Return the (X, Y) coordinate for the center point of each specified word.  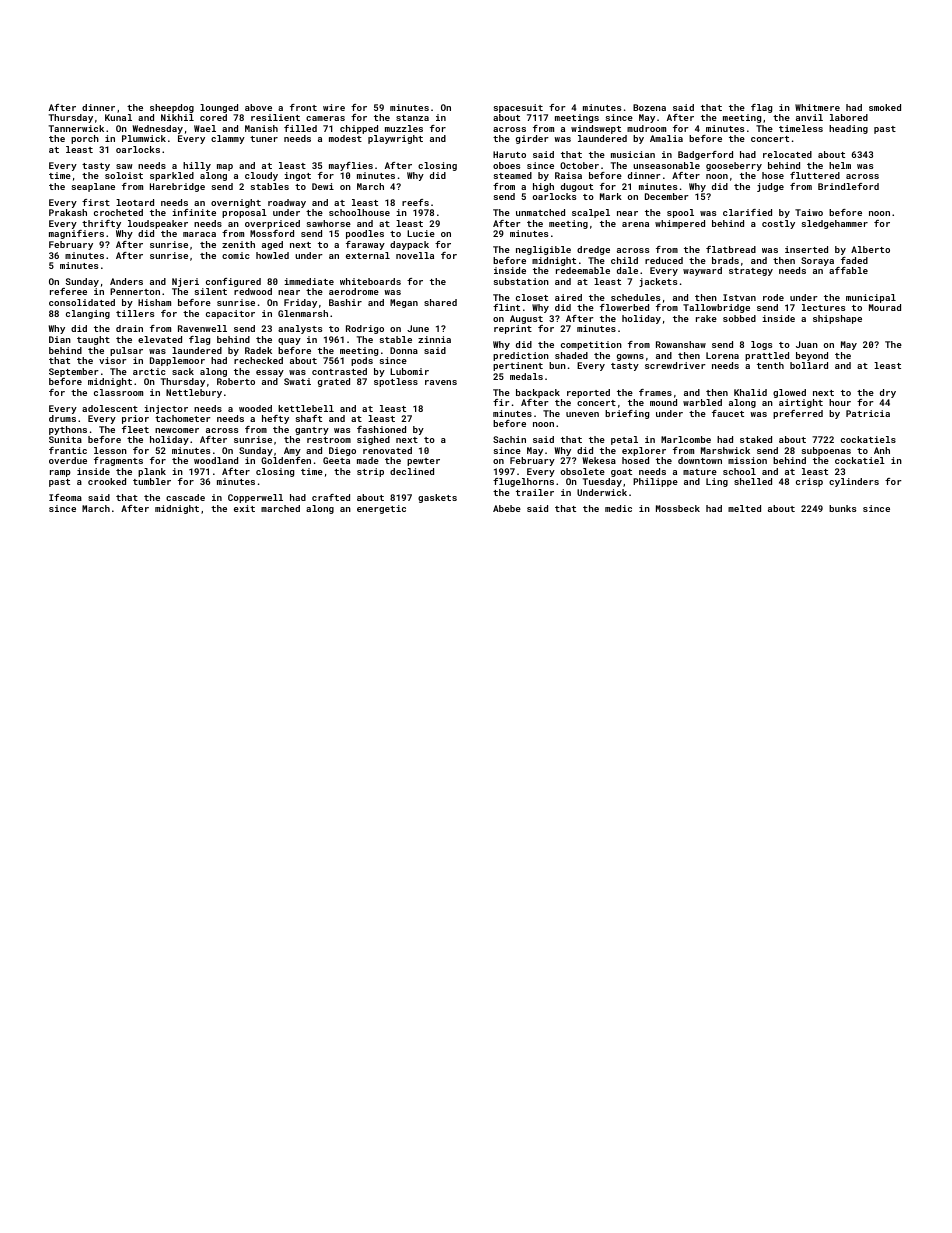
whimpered (680, 224)
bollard (809, 365)
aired (568, 297)
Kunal (118, 117)
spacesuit (518, 108)
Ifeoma (65, 497)
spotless (396, 382)
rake (706, 318)
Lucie (421, 233)
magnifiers (76, 234)
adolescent (110, 408)
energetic (381, 509)
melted (744, 508)
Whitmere (817, 107)
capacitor (230, 314)
